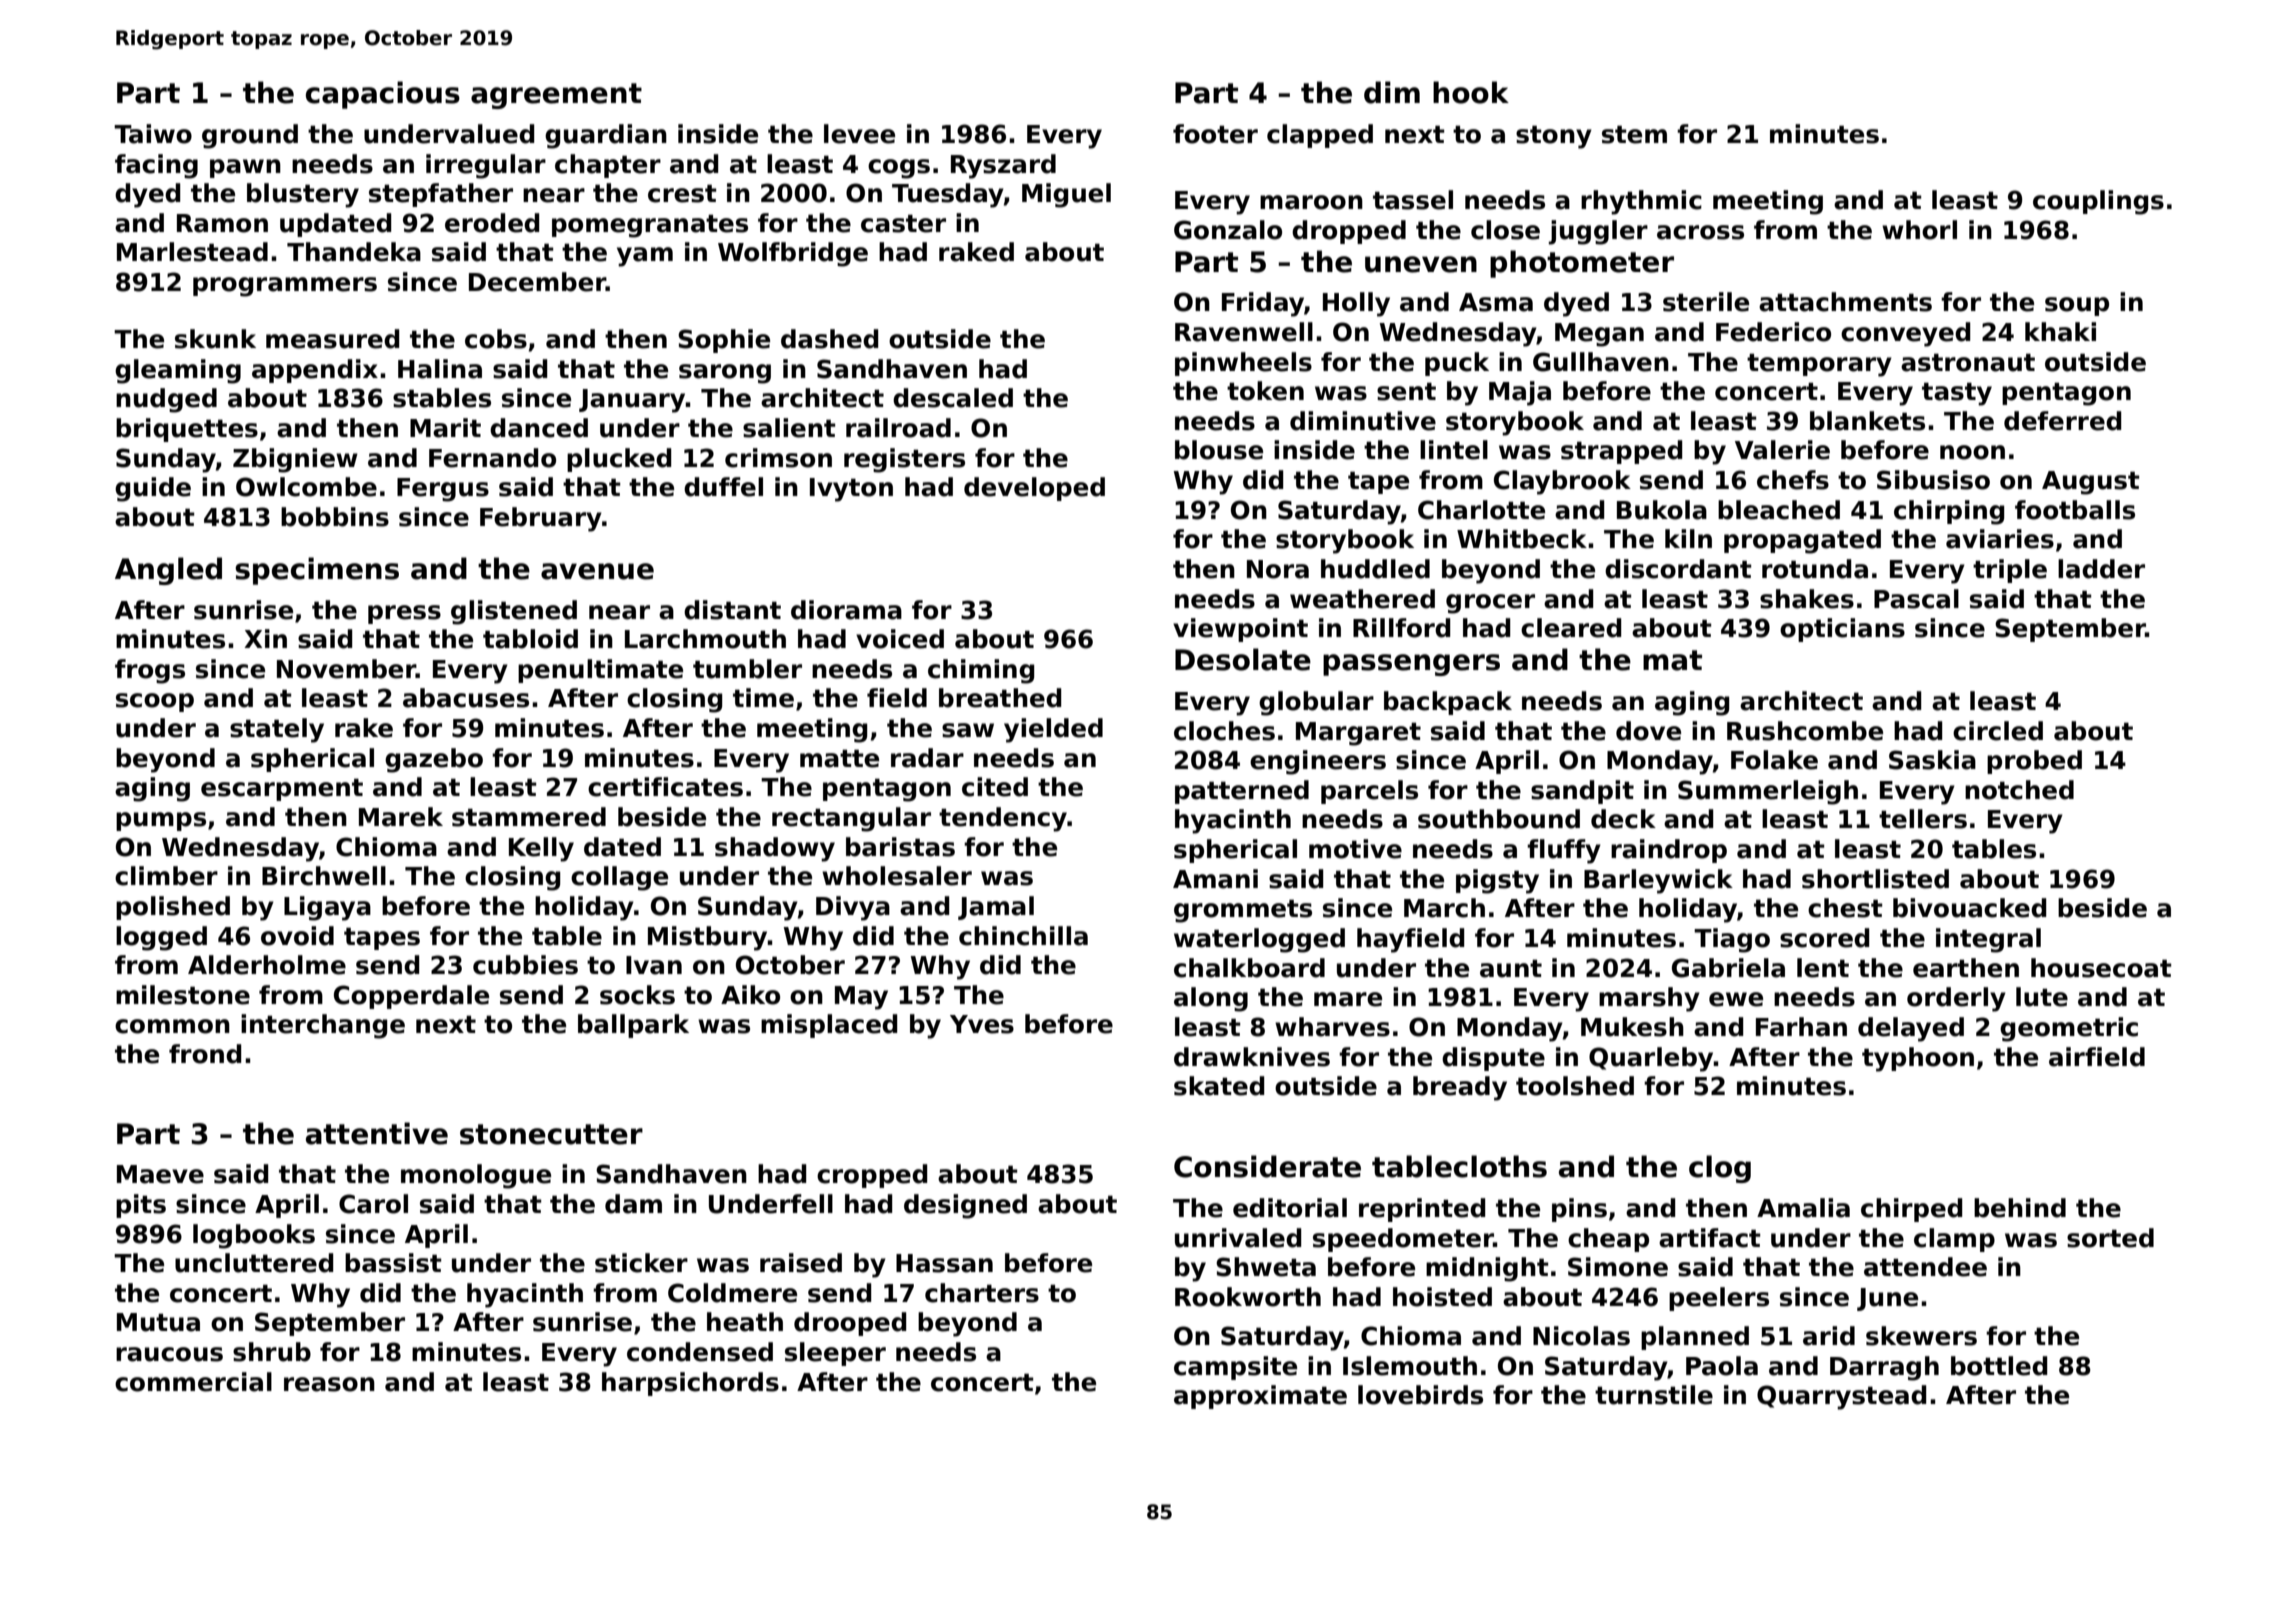 Image resolution: width=2292 pixels, height=1620 pixels. What do you see at coordinates (556, 96) in the image?
I see `agreement` at bounding box center [556, 96].
